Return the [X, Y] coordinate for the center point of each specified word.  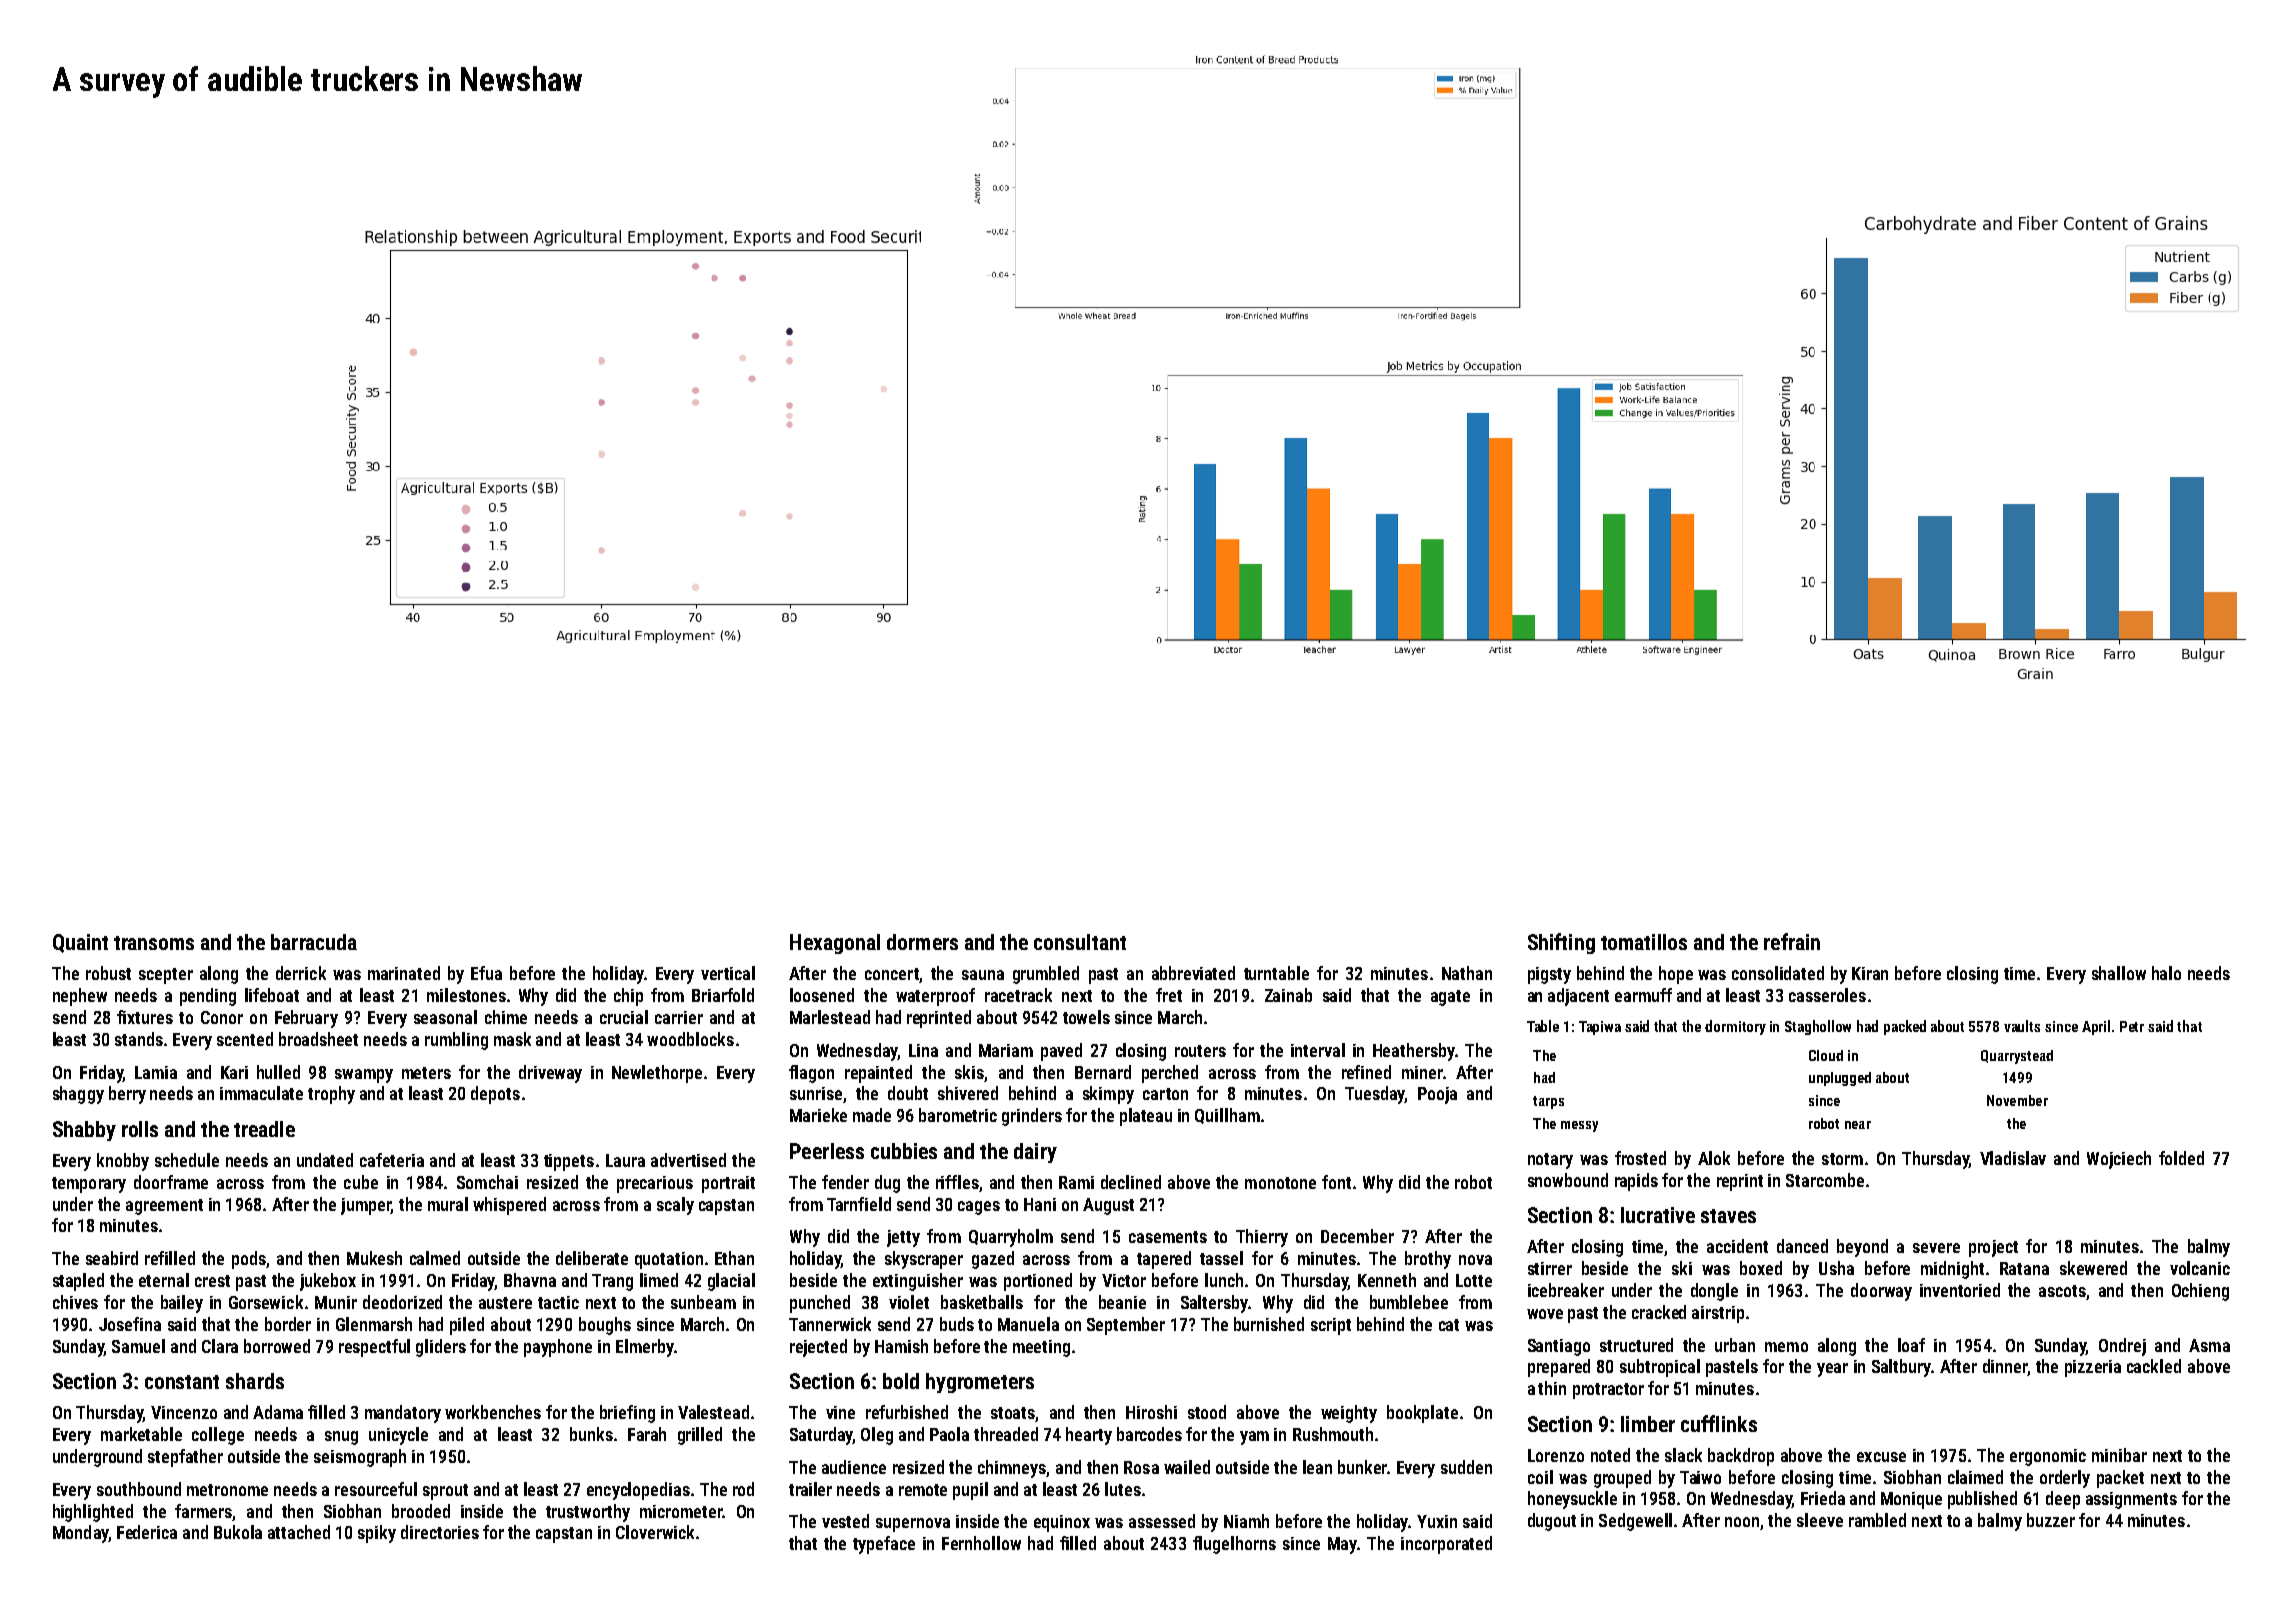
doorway [1881, 1292]
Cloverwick [655, 1532]
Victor [1124, 1280]
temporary [89, 1185]
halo [2166, 973]
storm [1842, 1159]
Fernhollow [981, 1543]
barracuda [314, 942]
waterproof [935, 997]
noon [1742, 1522]
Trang [612, 1282]
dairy [1035, 1153]
